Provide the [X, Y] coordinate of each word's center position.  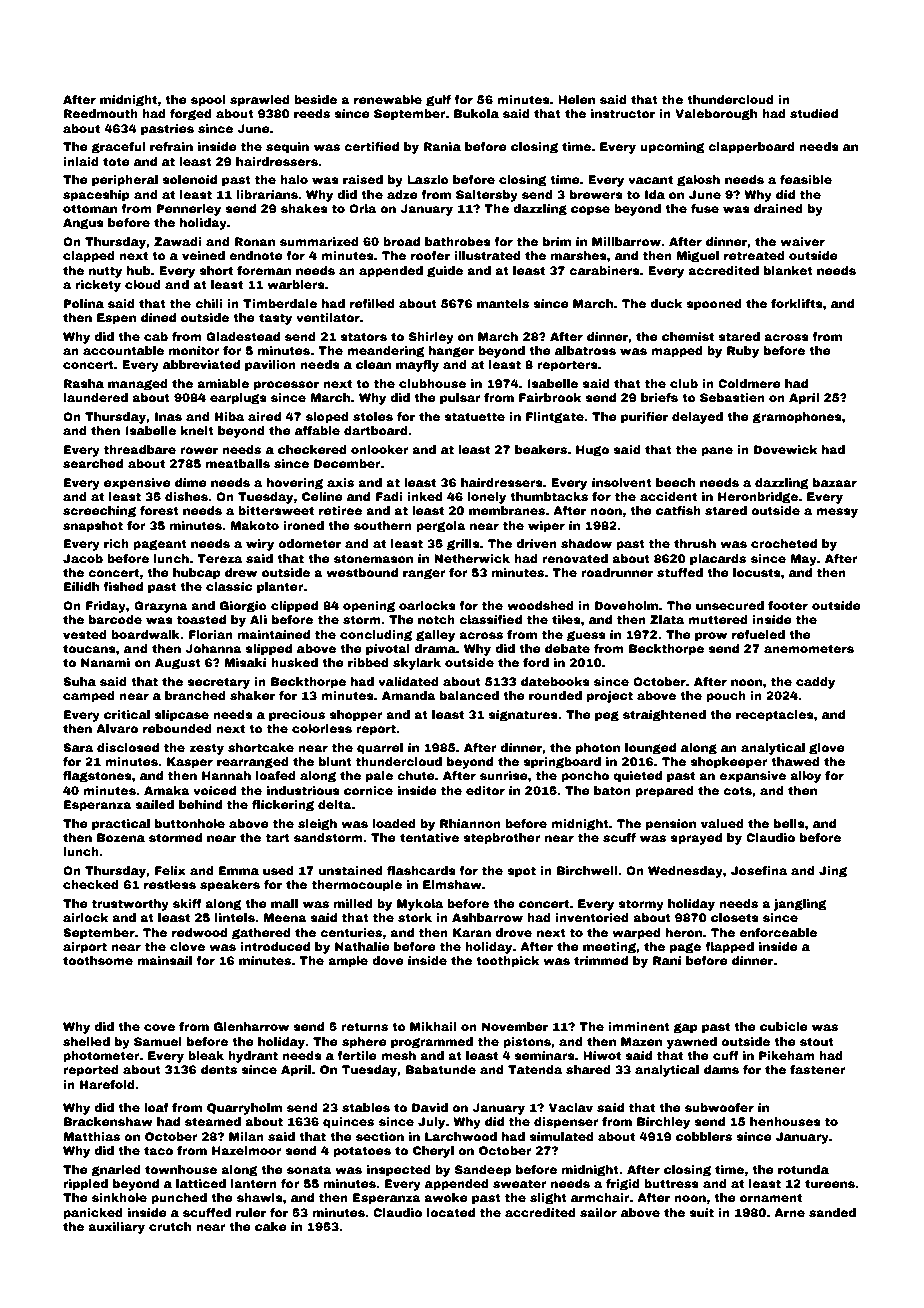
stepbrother [502, 839]
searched [93, 463]
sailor [598, 1212]
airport [85, 948]
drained [778, 208]
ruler [251, 1212]
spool [208, 101]
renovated [575, 558]
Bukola [476, 113]
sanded [832, 1212]
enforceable [778, 932]
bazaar [835, 482]
